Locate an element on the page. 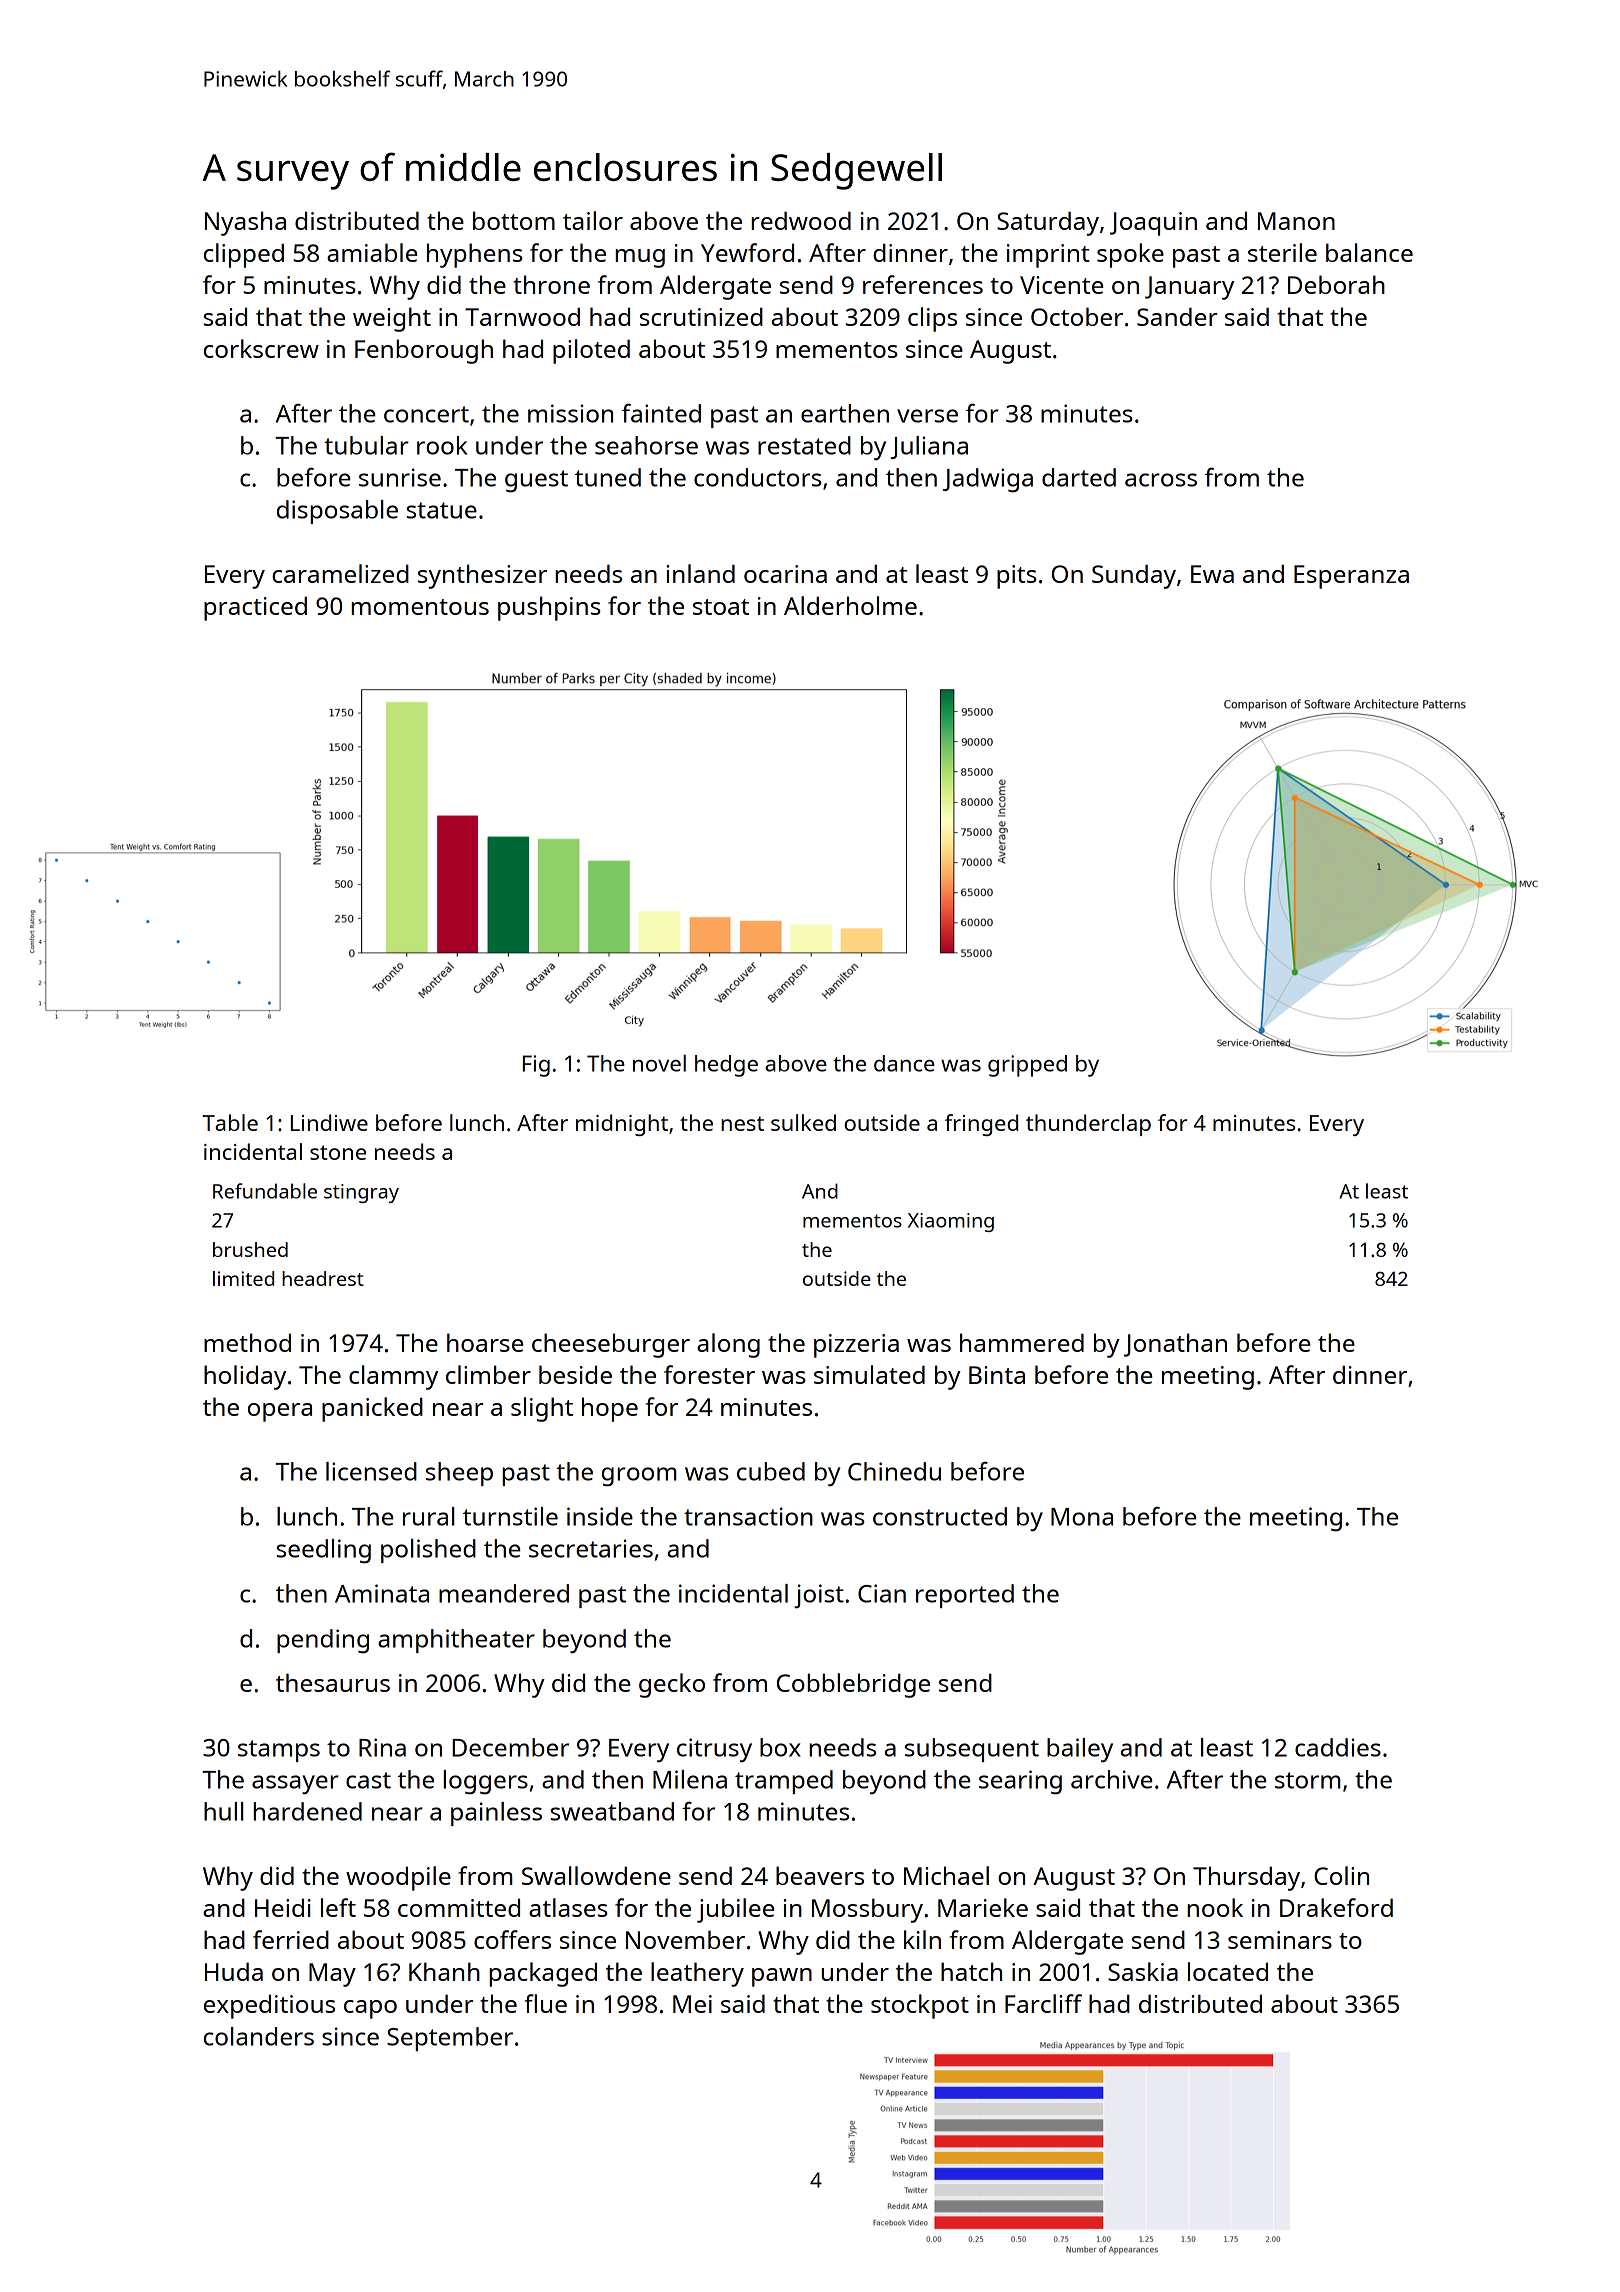  bottom is located at coordinates (514, 220).
